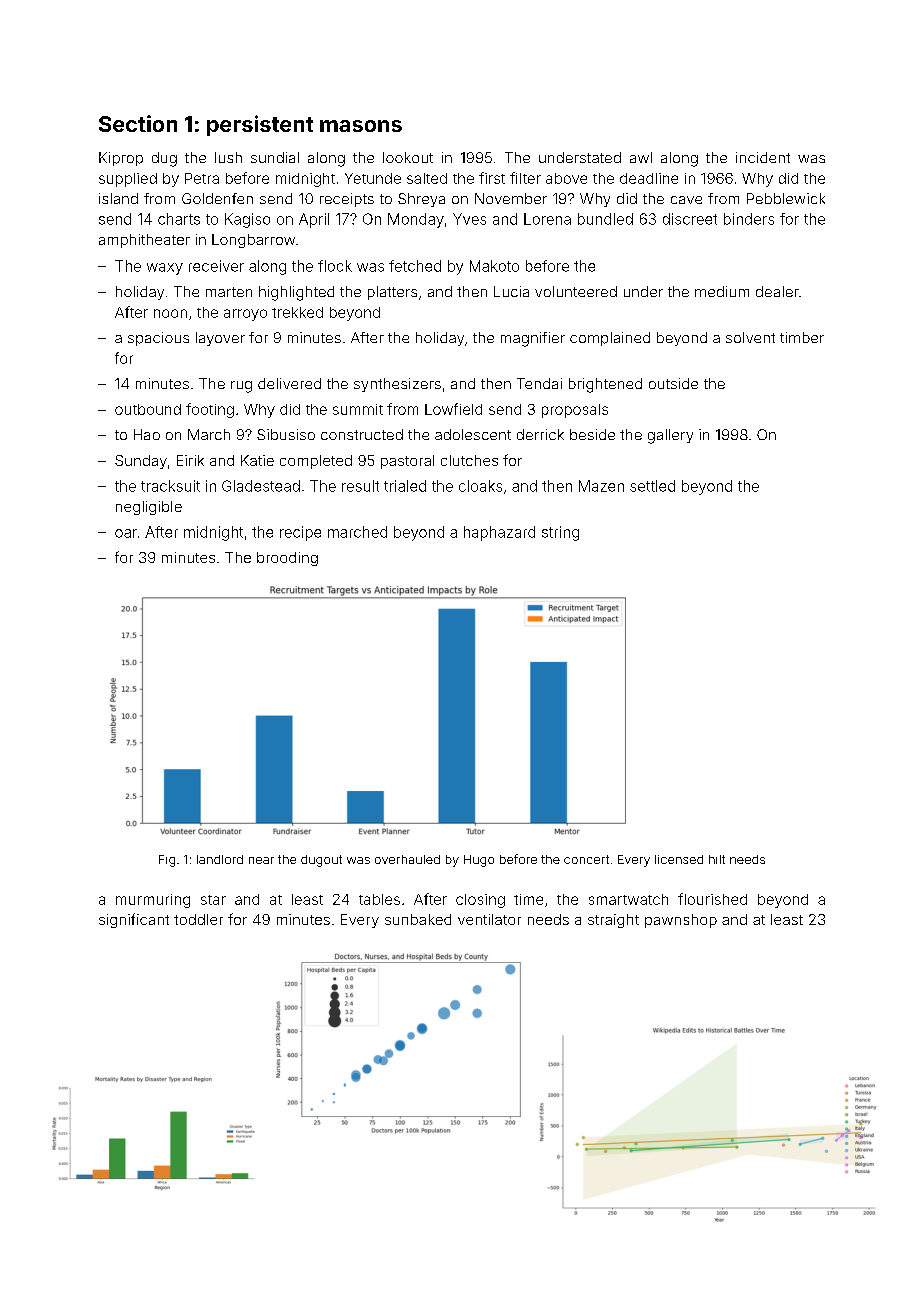 This screenshot has width=924, height=1308. Describe the element at coordinates (407, 462) in the screenshot. I see `pastoral` at that location.
